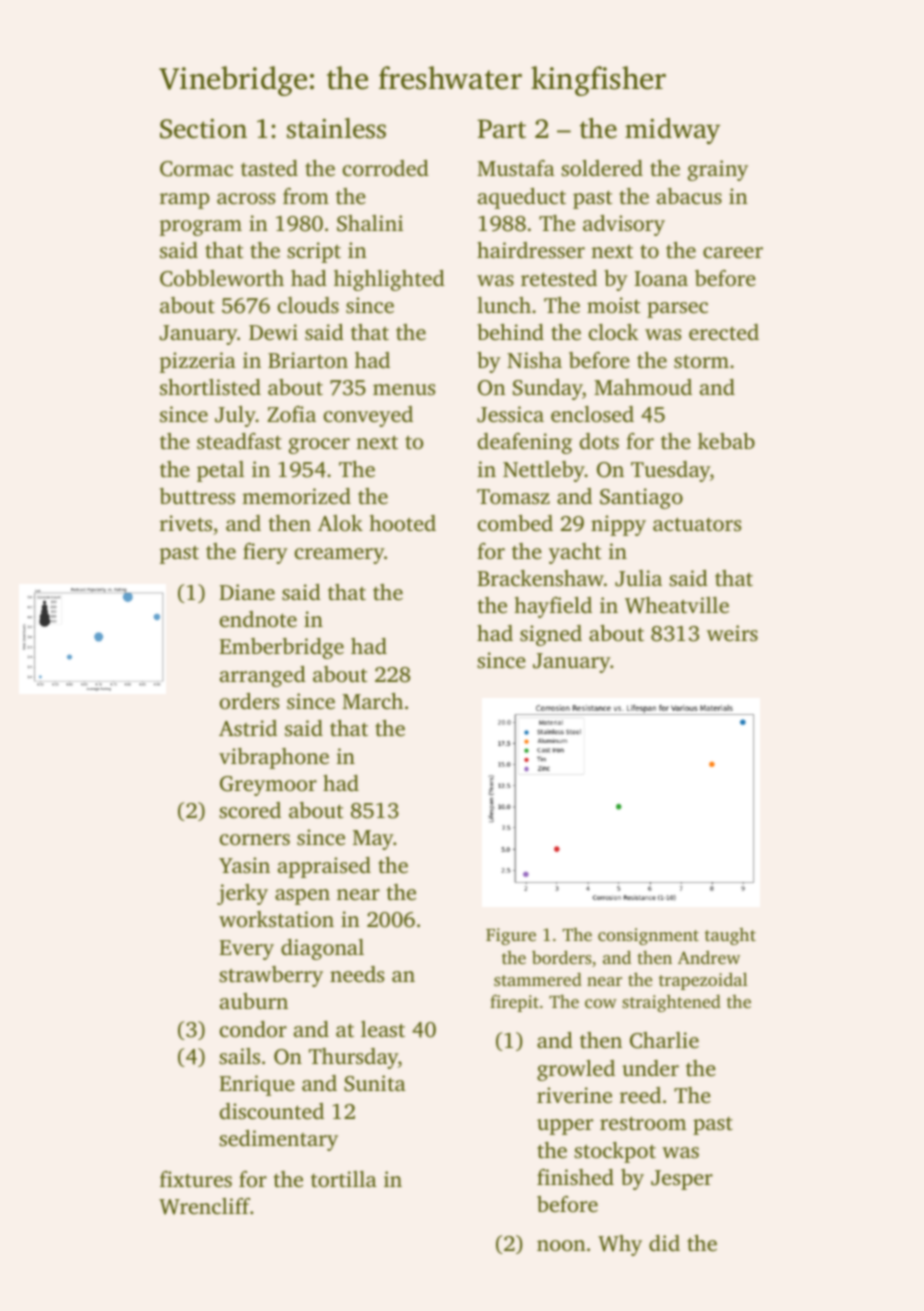 Image resolution: width=924 pixels, height=1311 pixels. What do you see at coordinates (641, 498) in the image?
I see `Santiago` at bounding box center [641, 498].
